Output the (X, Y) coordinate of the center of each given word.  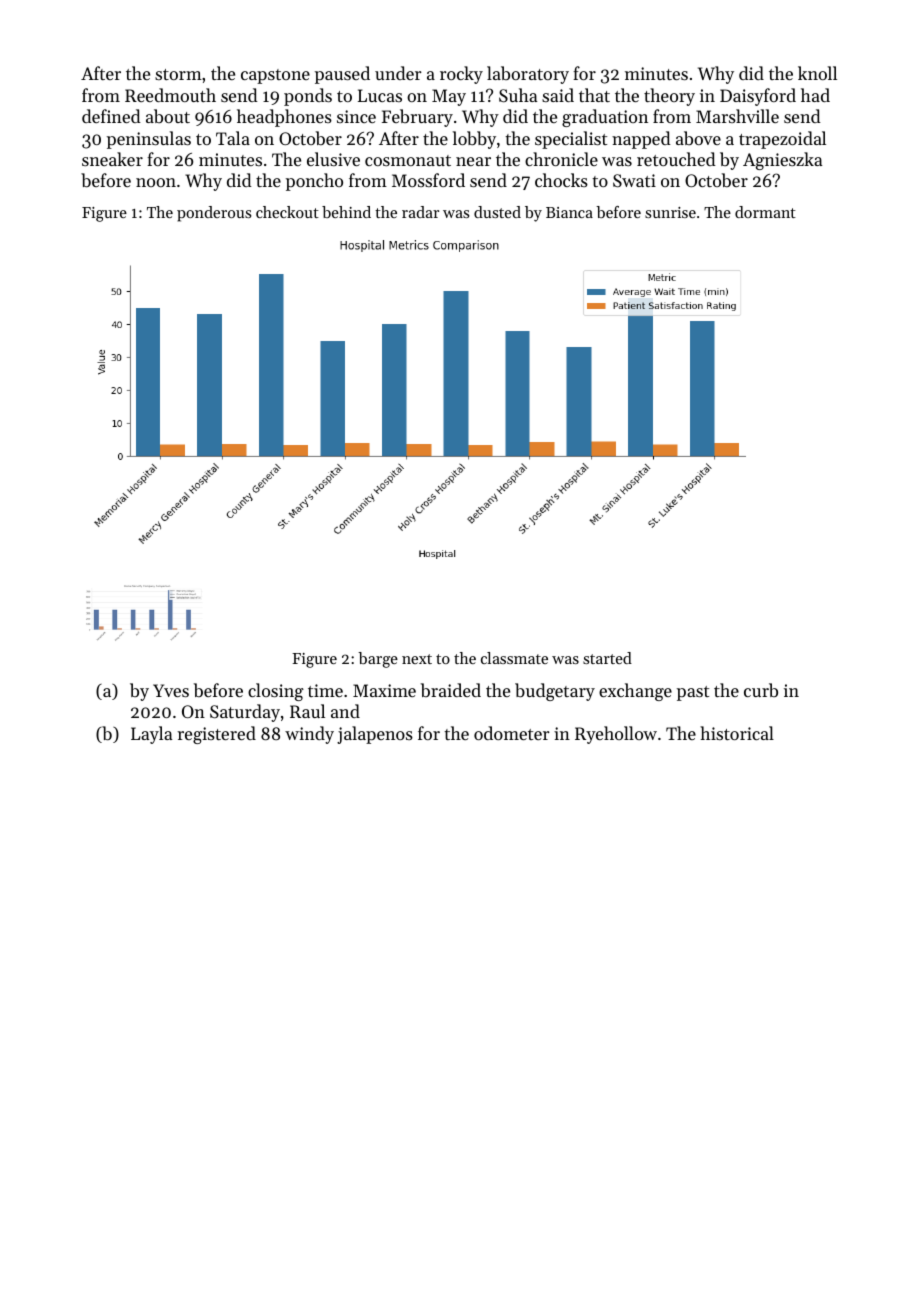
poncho (314, 182)
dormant (765, 212)
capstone (275, 76)
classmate (514, 658)
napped (641, 140)
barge (378, 660)
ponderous (214, 214)
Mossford (428, 180)
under (398, 73)
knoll (817, 73)
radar (420, 212)
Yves (171, 690)
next (417, 659)
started (607, 658)
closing (276, 692)
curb (761, 690)
